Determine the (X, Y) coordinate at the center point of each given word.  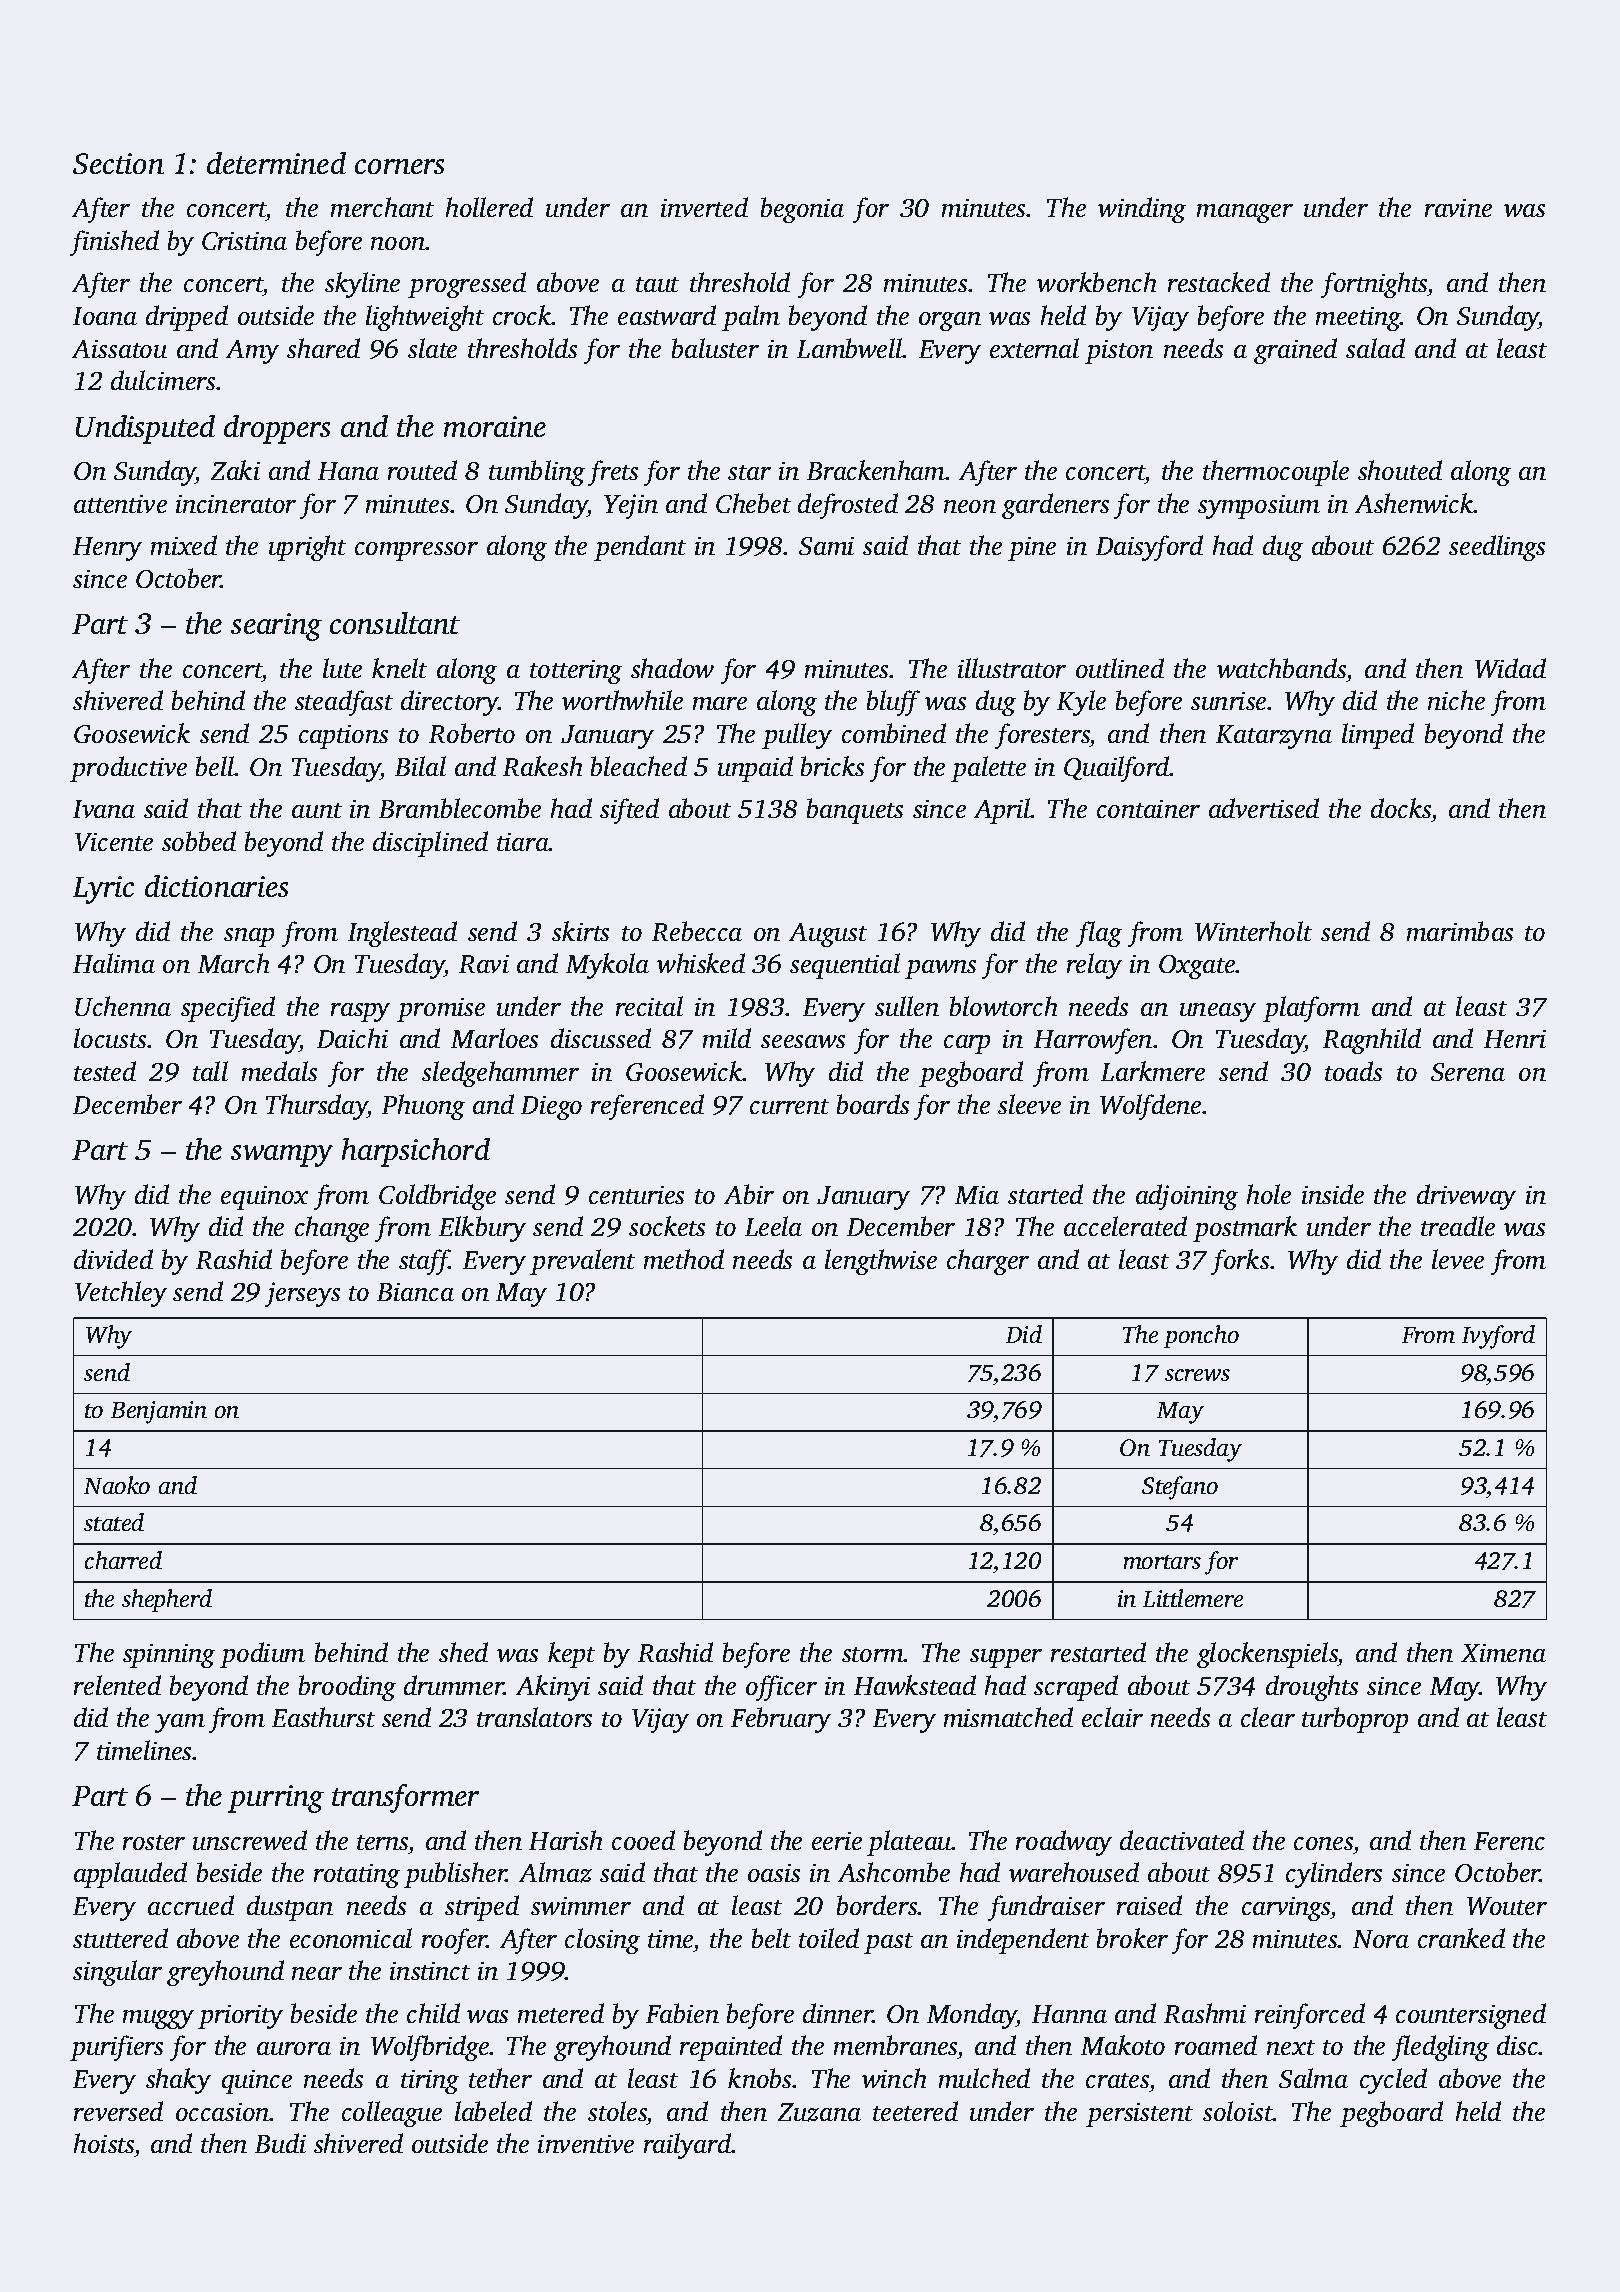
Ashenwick (1414, 503)
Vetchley (121, 1294)
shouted (1400, 470)
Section (118, 163)
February (781, 1720)
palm (751, 318)
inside (1333, 1194)
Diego (551, 1108)
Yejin (631, 506)
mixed (184, 545)
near (317, 1973)
